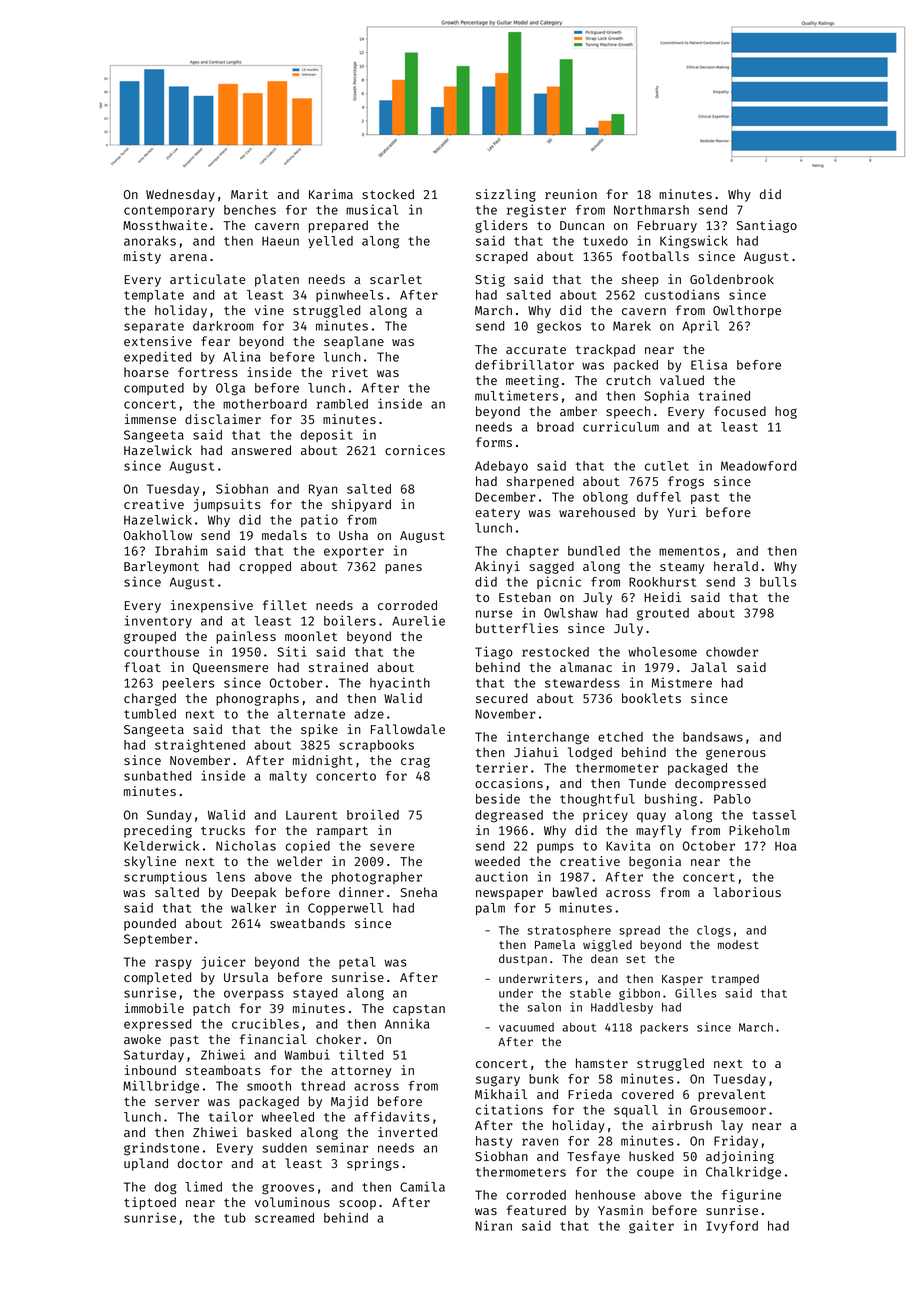 This screenshot has width=924, height=1308. I want to click on Duncan, so click(582, 225).
